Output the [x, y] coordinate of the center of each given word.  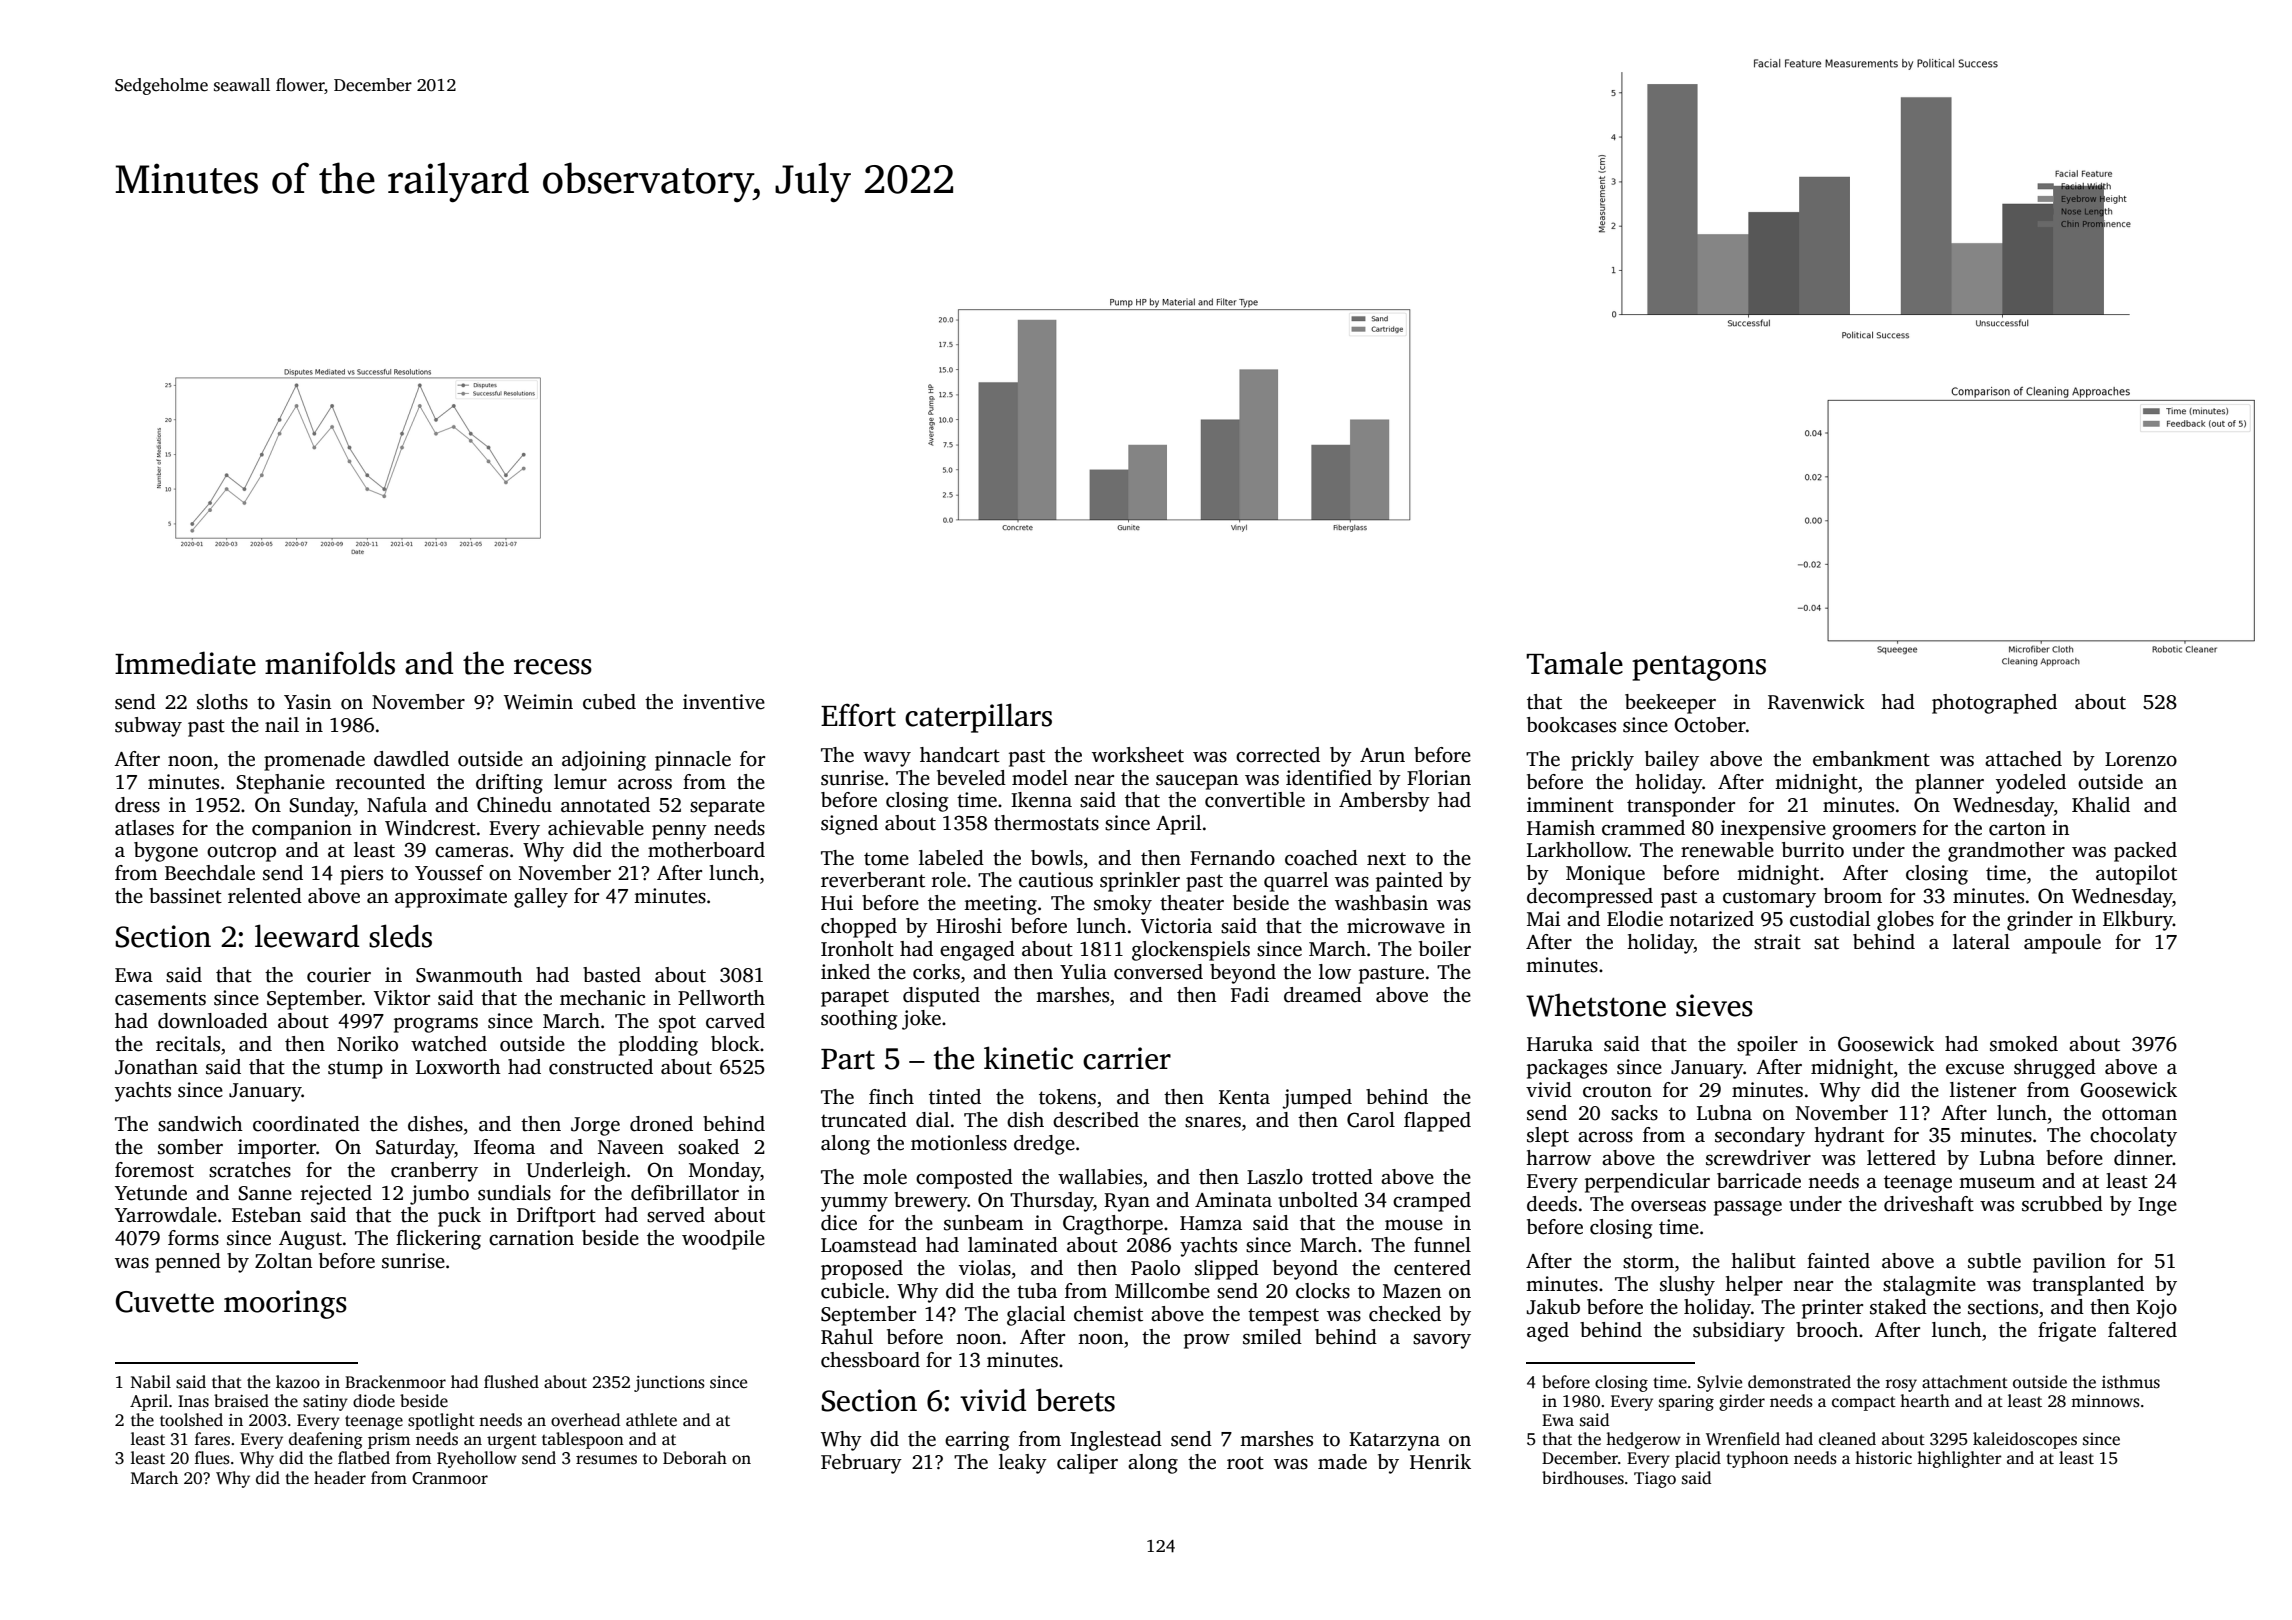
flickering [438, 1240]
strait [1777, 942]
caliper [1087, 1464]
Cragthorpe [1113, 1225]
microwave [1396, 926]
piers [361, 875]
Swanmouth [469, 975]
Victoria [1176, 926]
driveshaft [1929, 1204]
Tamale [1574, 663]
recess [553, 667]
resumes [606, 1460]
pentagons [1699, 668]
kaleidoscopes [2025, 1440]
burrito [1813, 850]
